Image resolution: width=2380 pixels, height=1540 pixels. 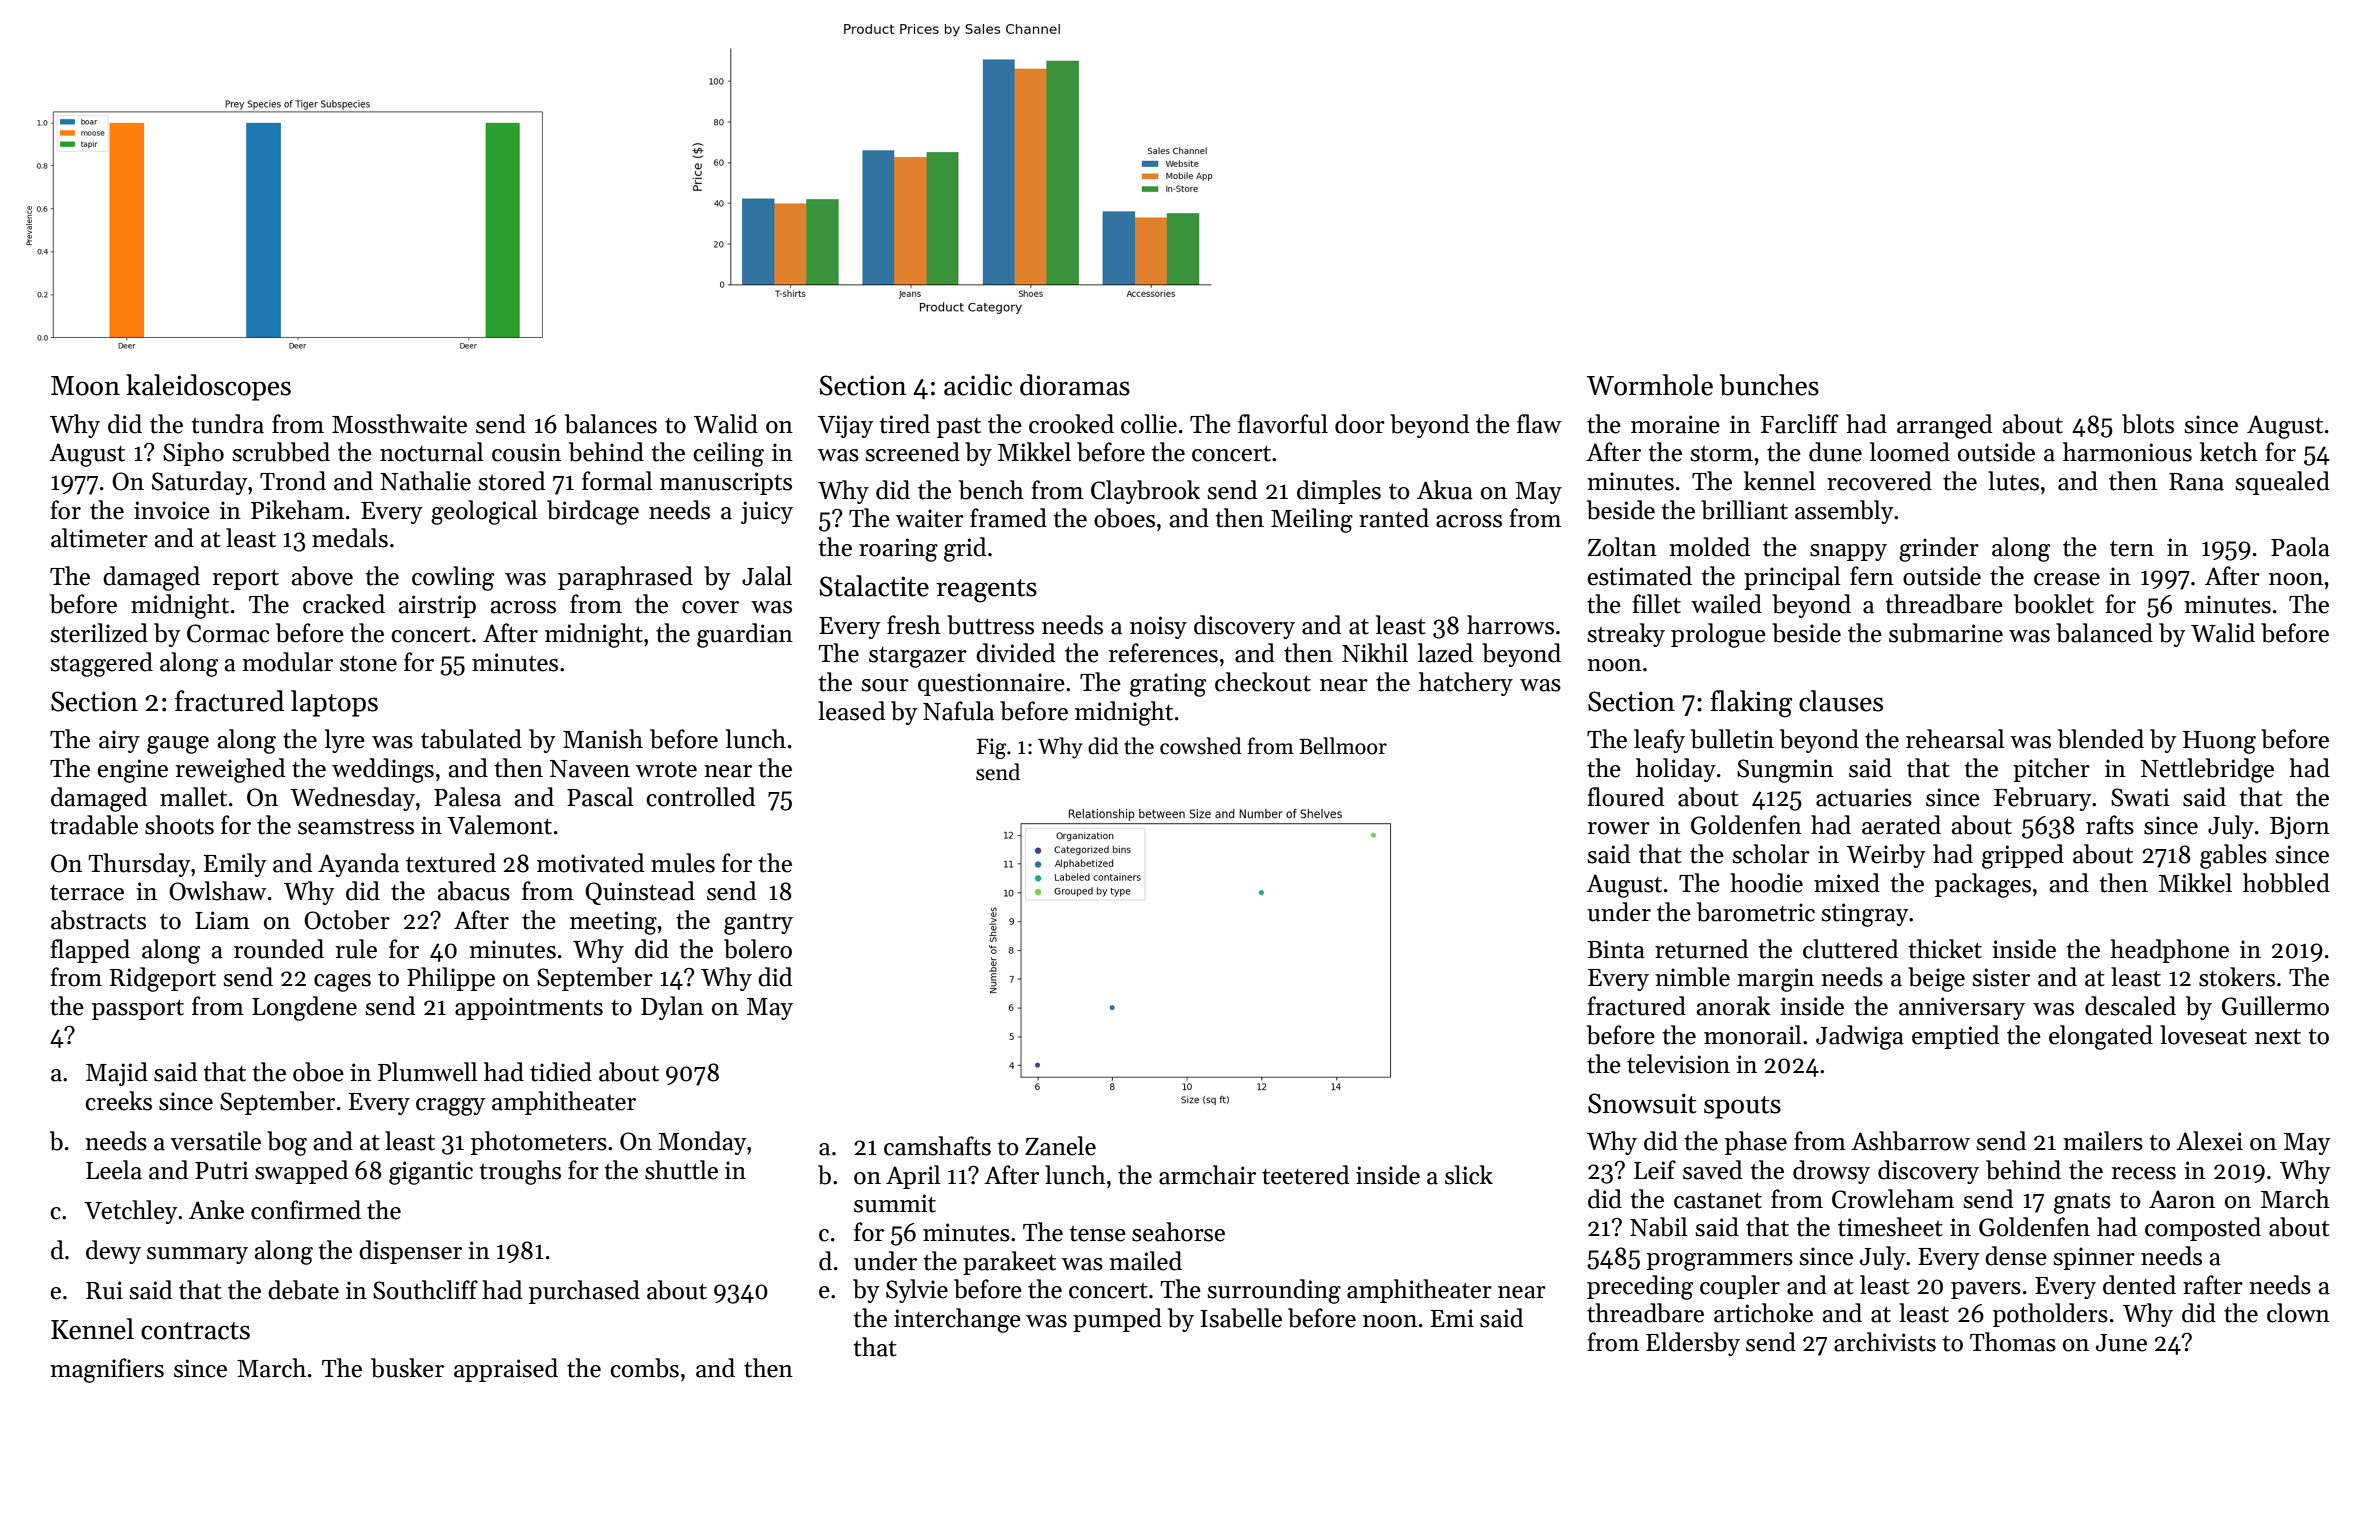 What do you see at coordinates (1693, 1344) in the screenshot?
I see `Eldersby` at bounding box center [1693, 1344].
